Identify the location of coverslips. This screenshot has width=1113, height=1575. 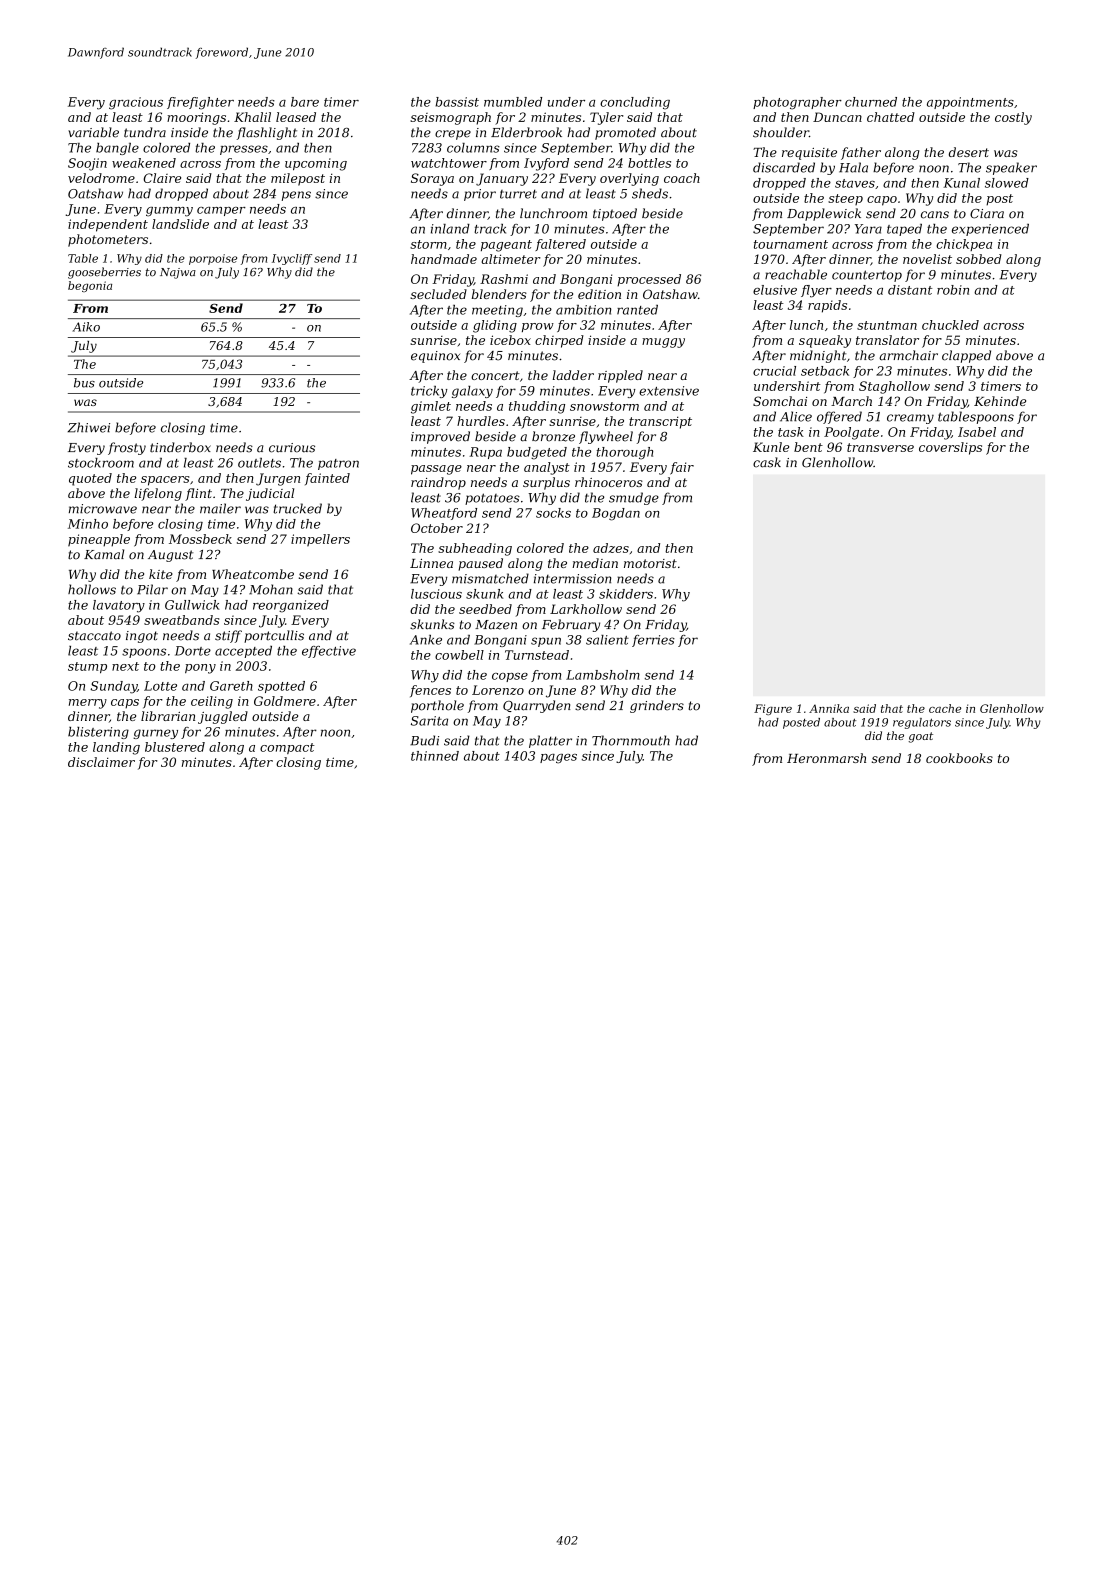
(950, 448).
